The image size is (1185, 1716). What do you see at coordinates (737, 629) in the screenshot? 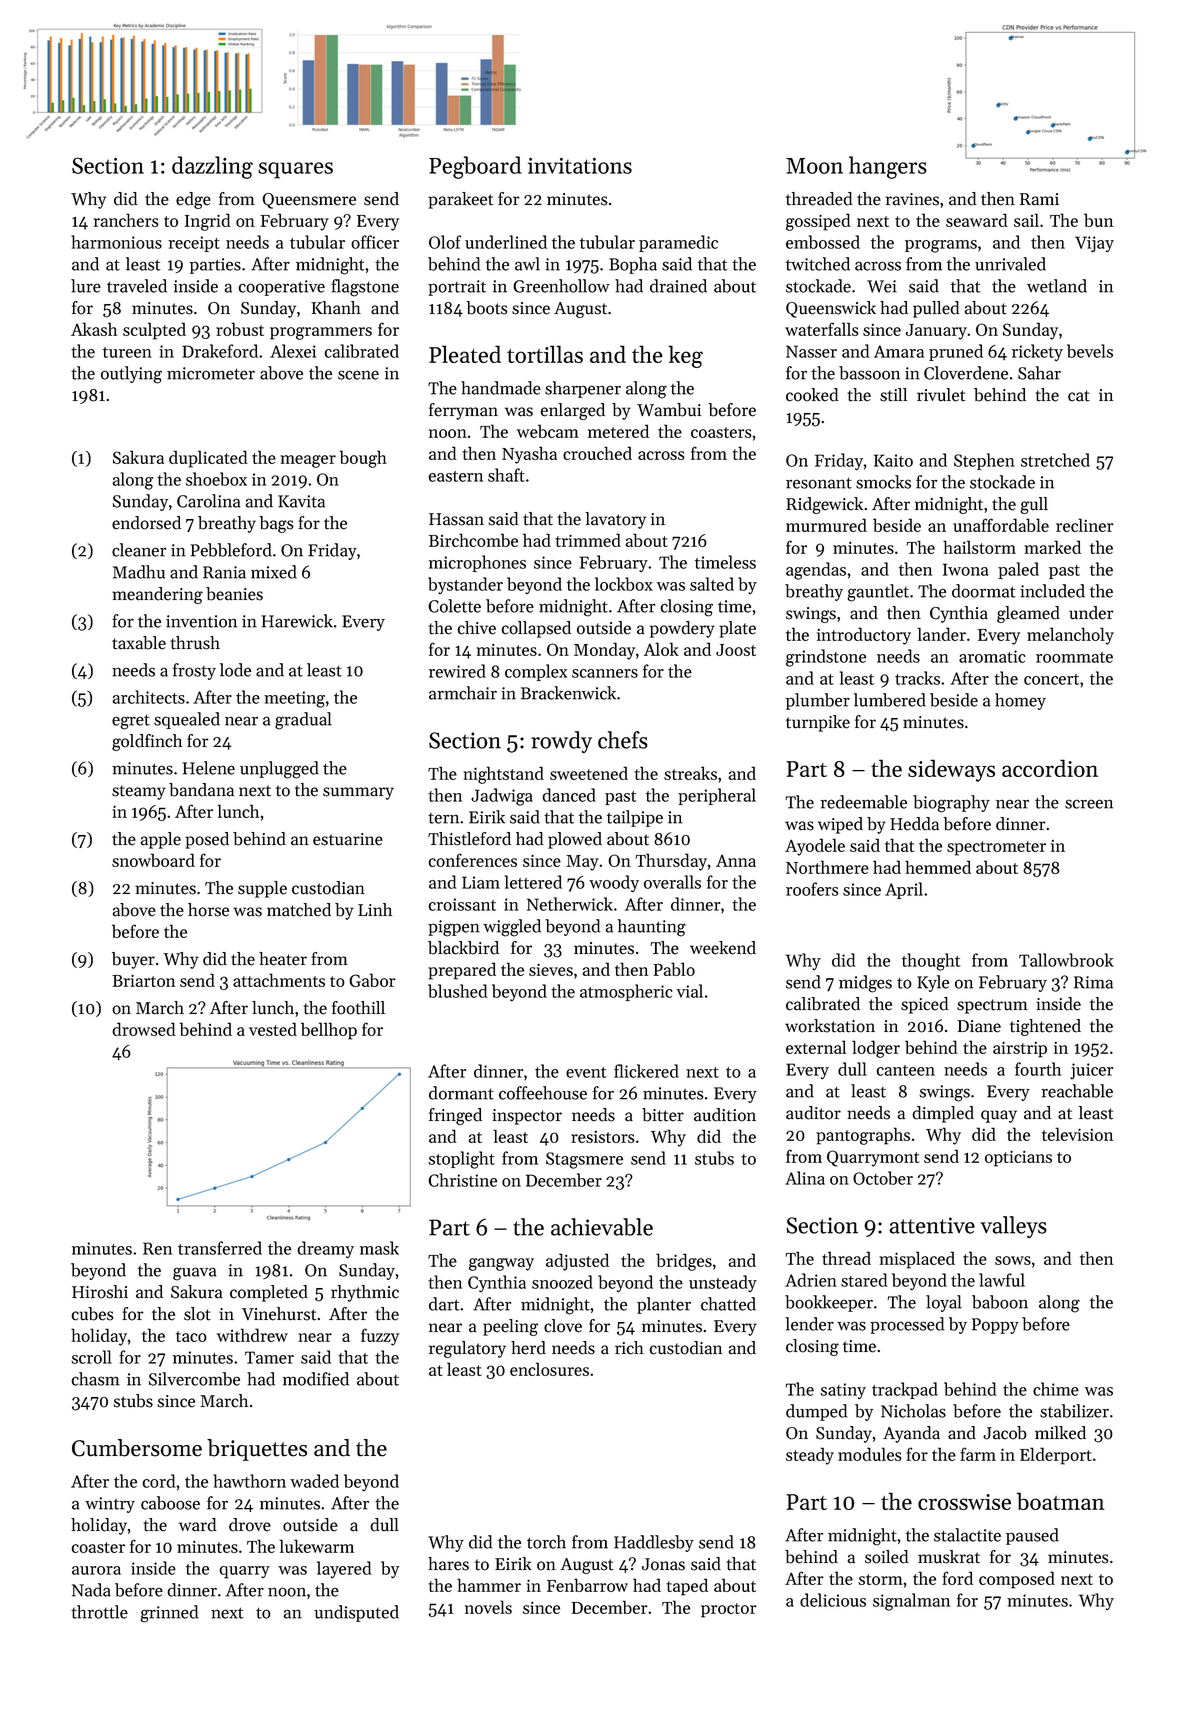
I see `plate` at bounding box center [737, 629].
